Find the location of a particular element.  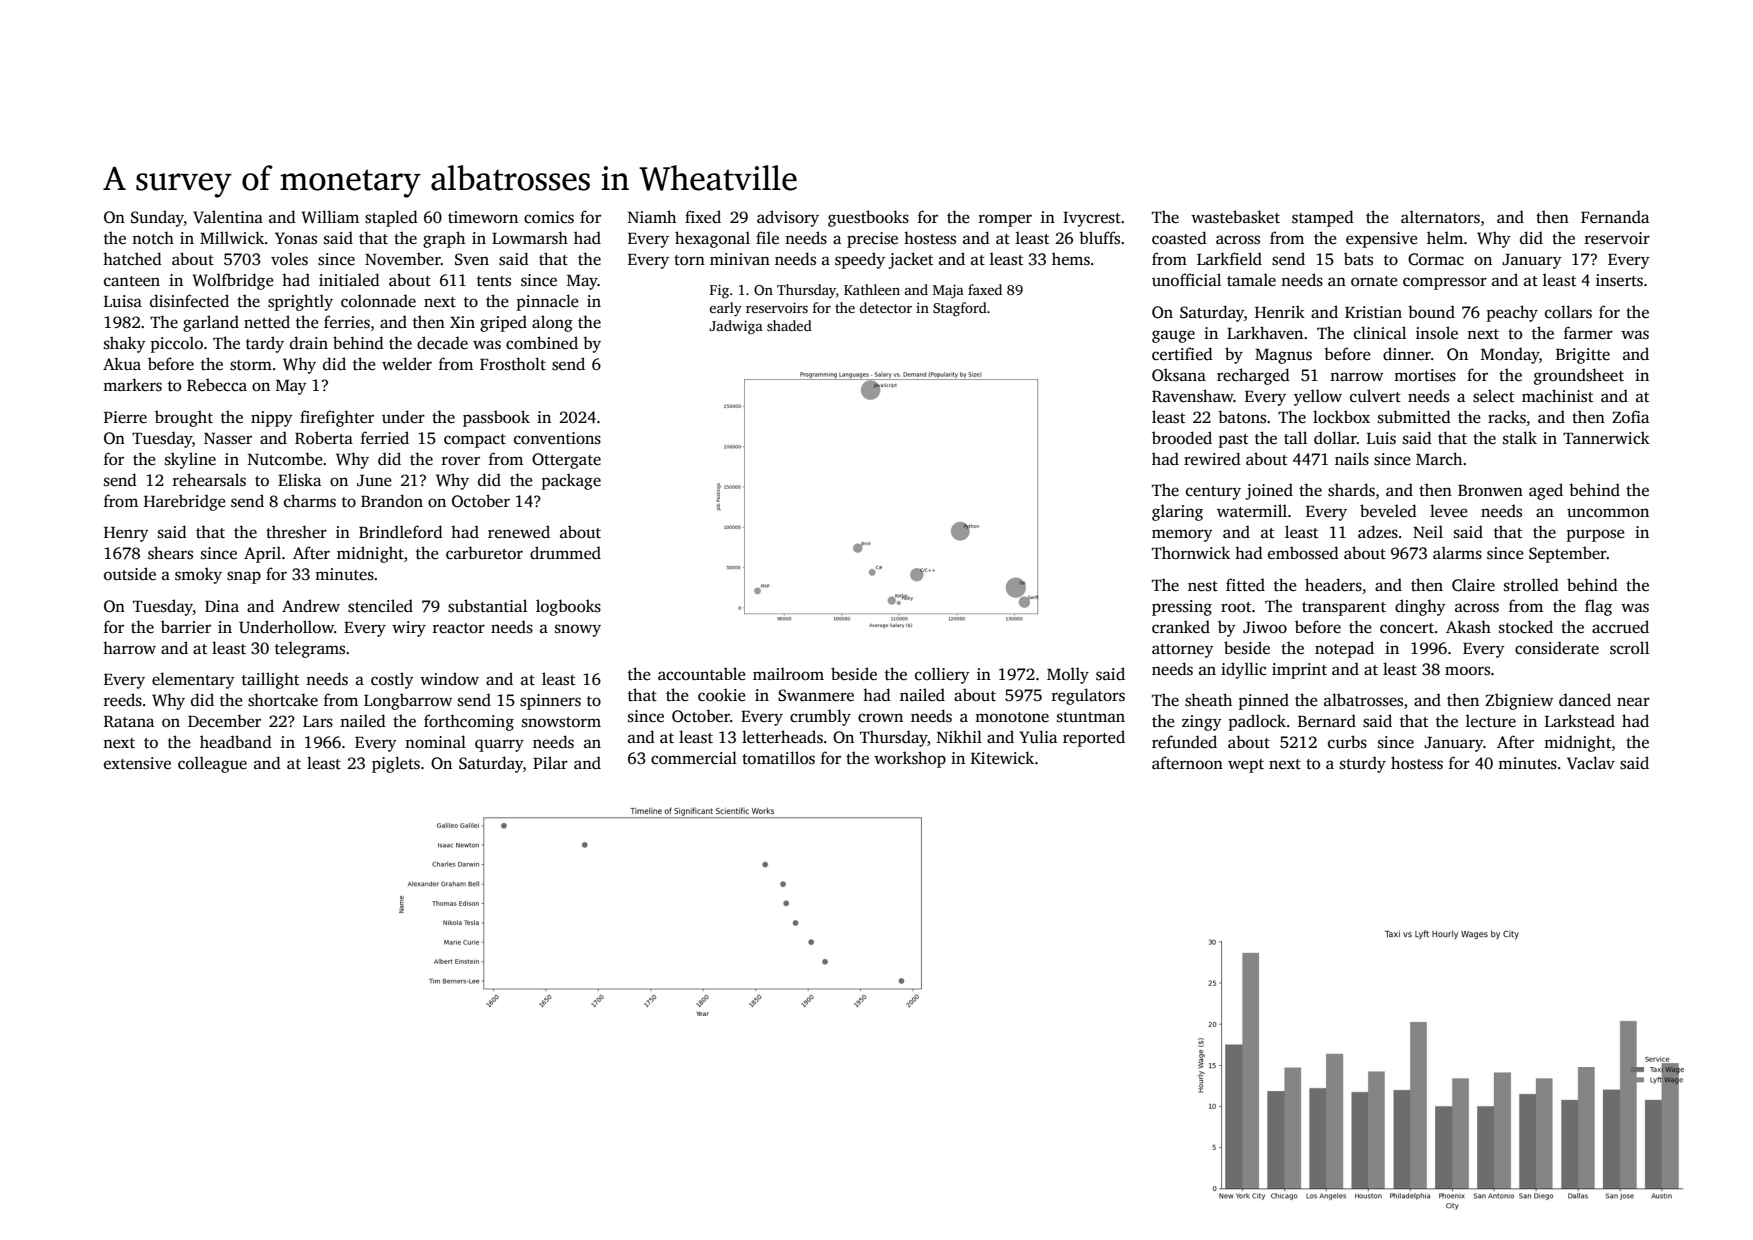

brought is located at coordinates (184, 418).
